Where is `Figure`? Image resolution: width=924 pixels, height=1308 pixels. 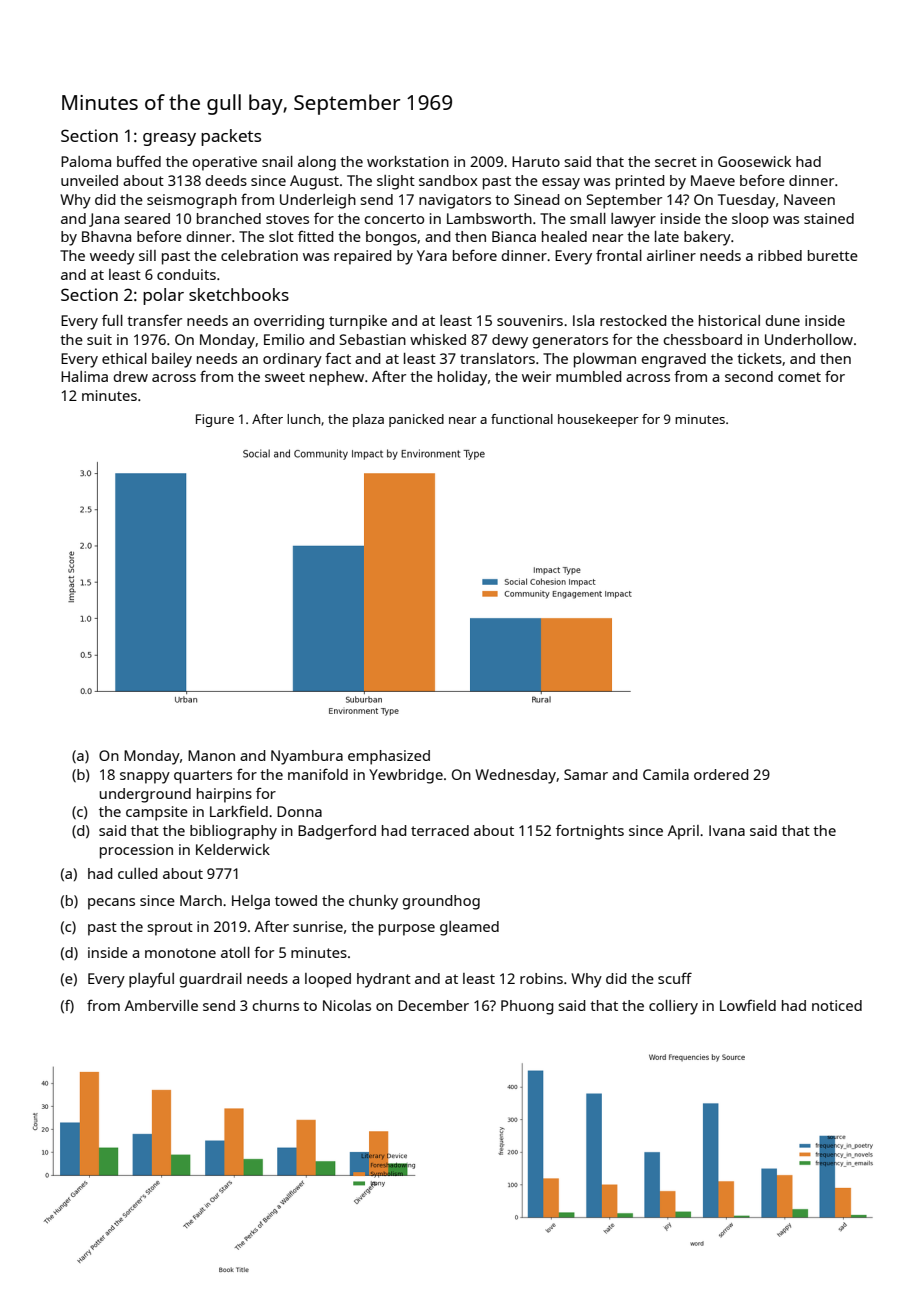 Figure is located at coordinates (215, 420).
